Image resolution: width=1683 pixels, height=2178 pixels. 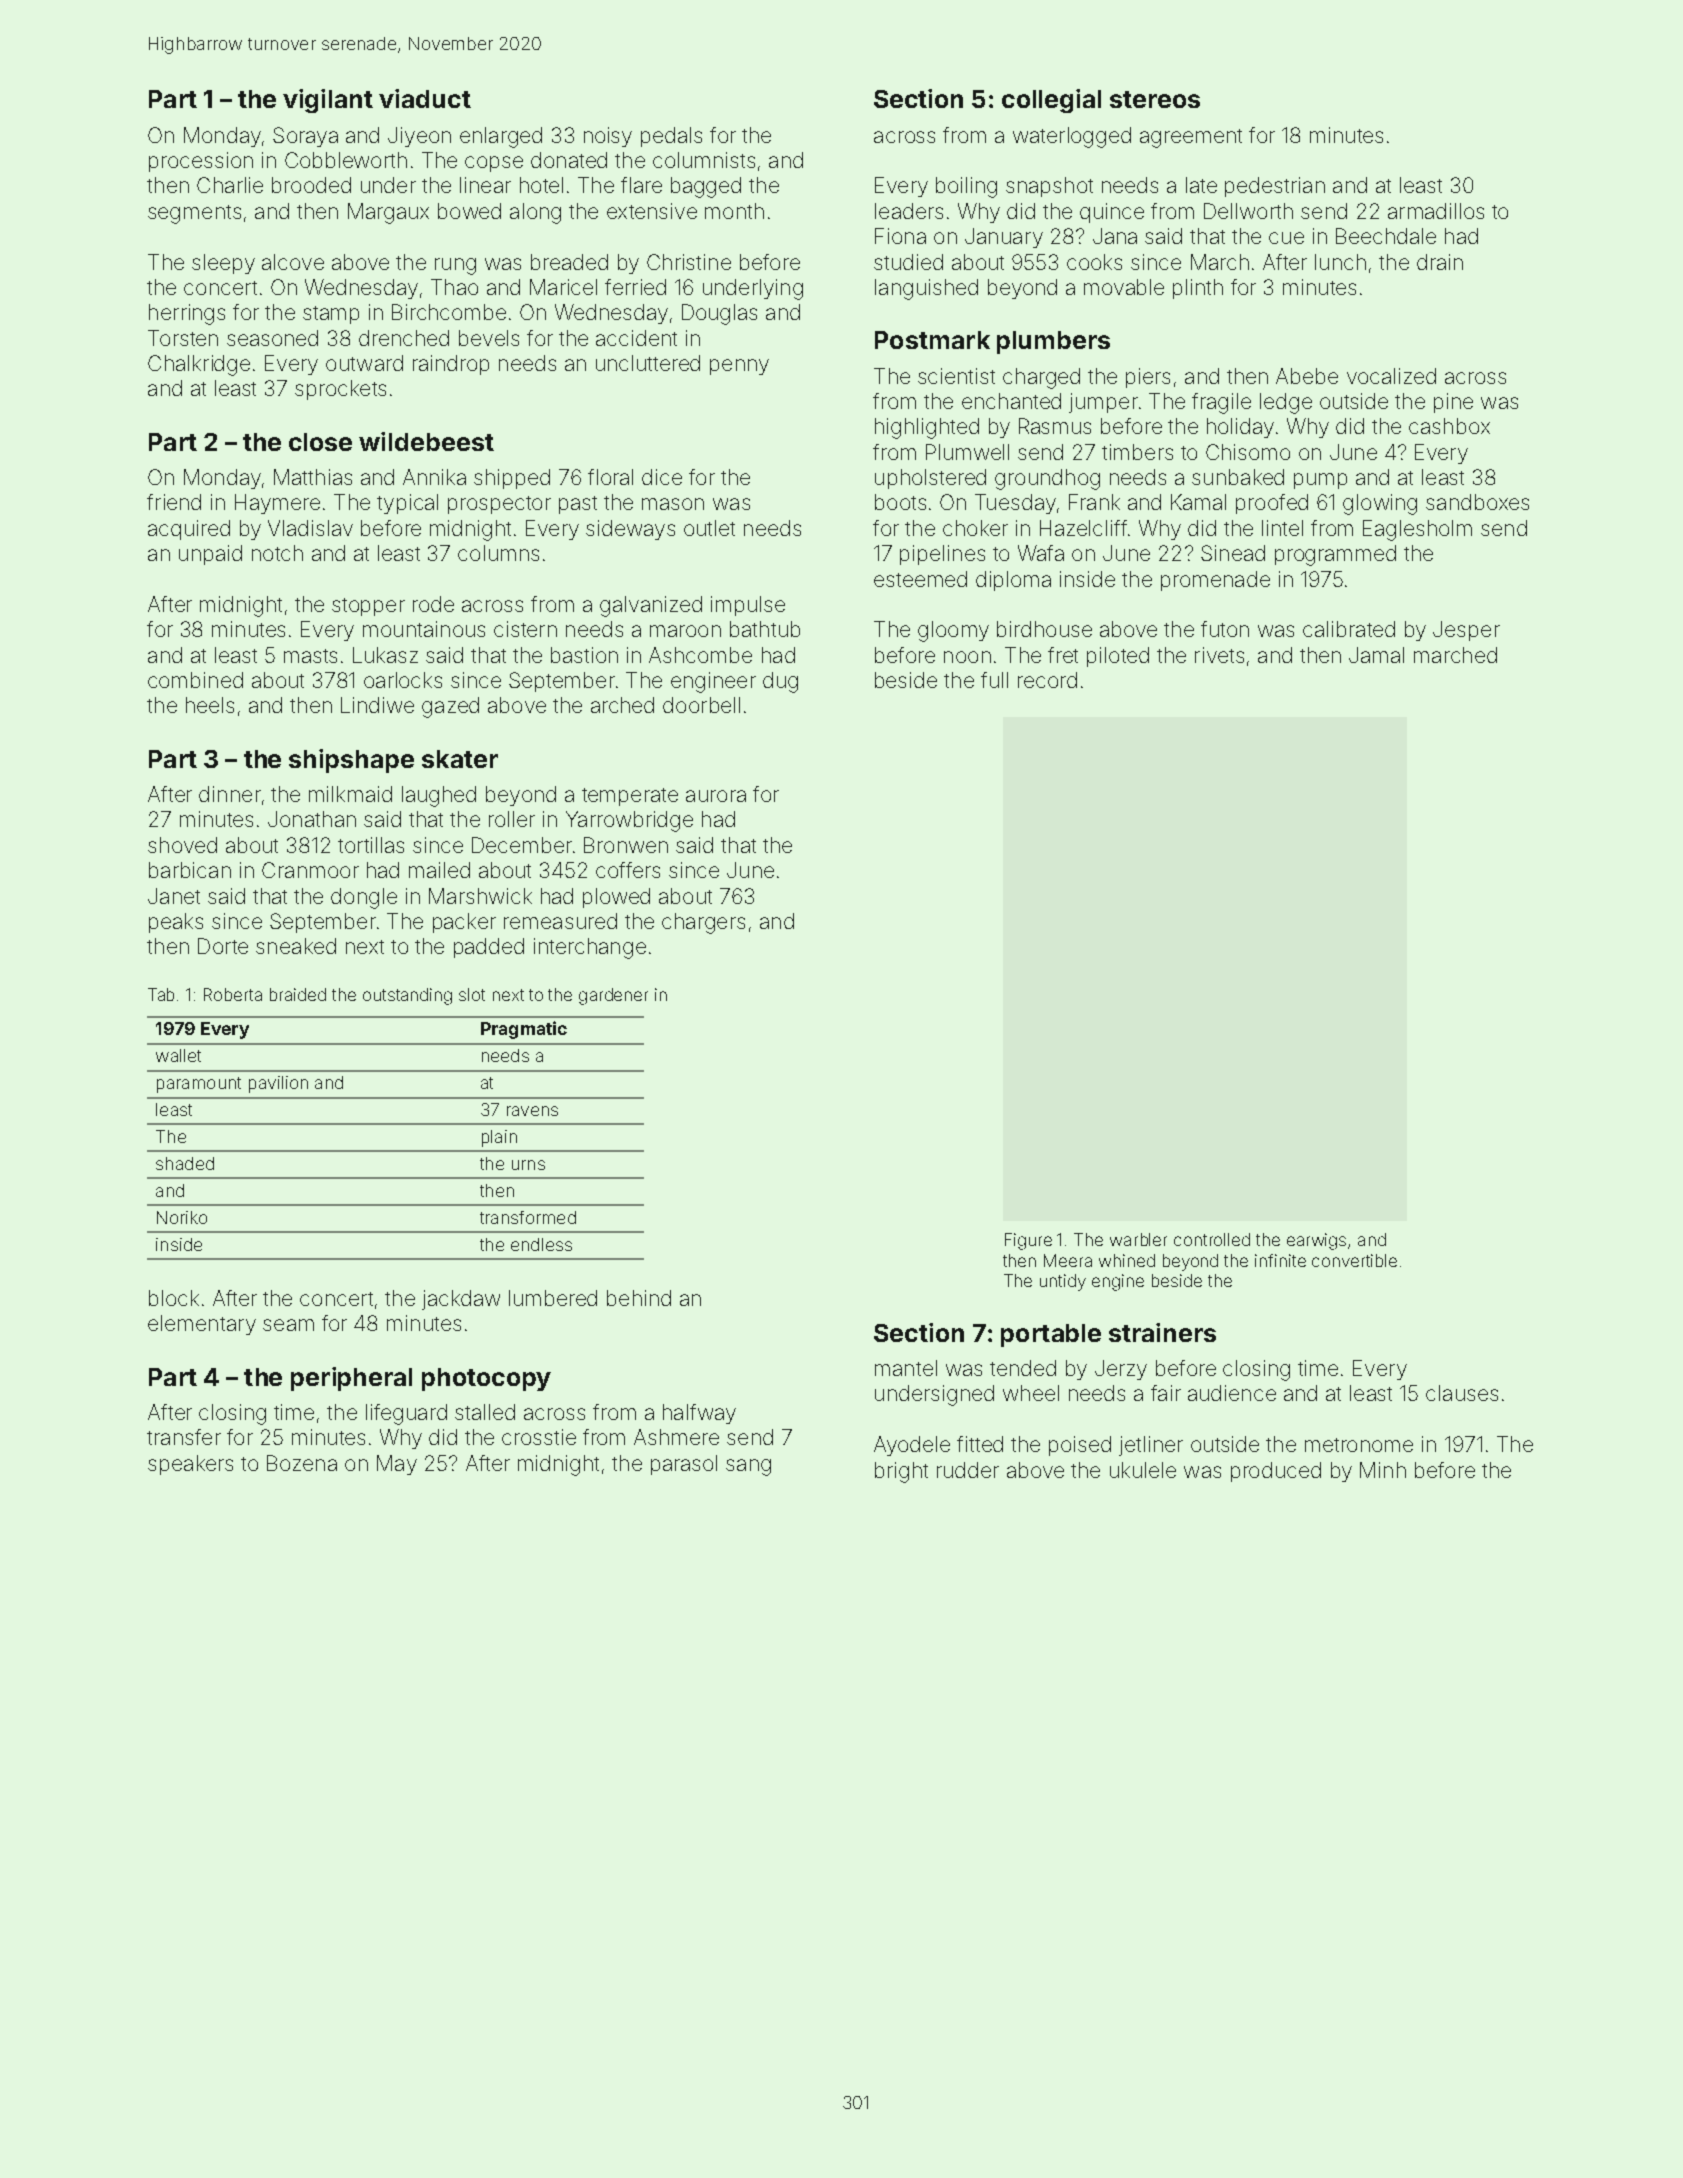 I want to click on chargers, so click(x=703, y=923).
